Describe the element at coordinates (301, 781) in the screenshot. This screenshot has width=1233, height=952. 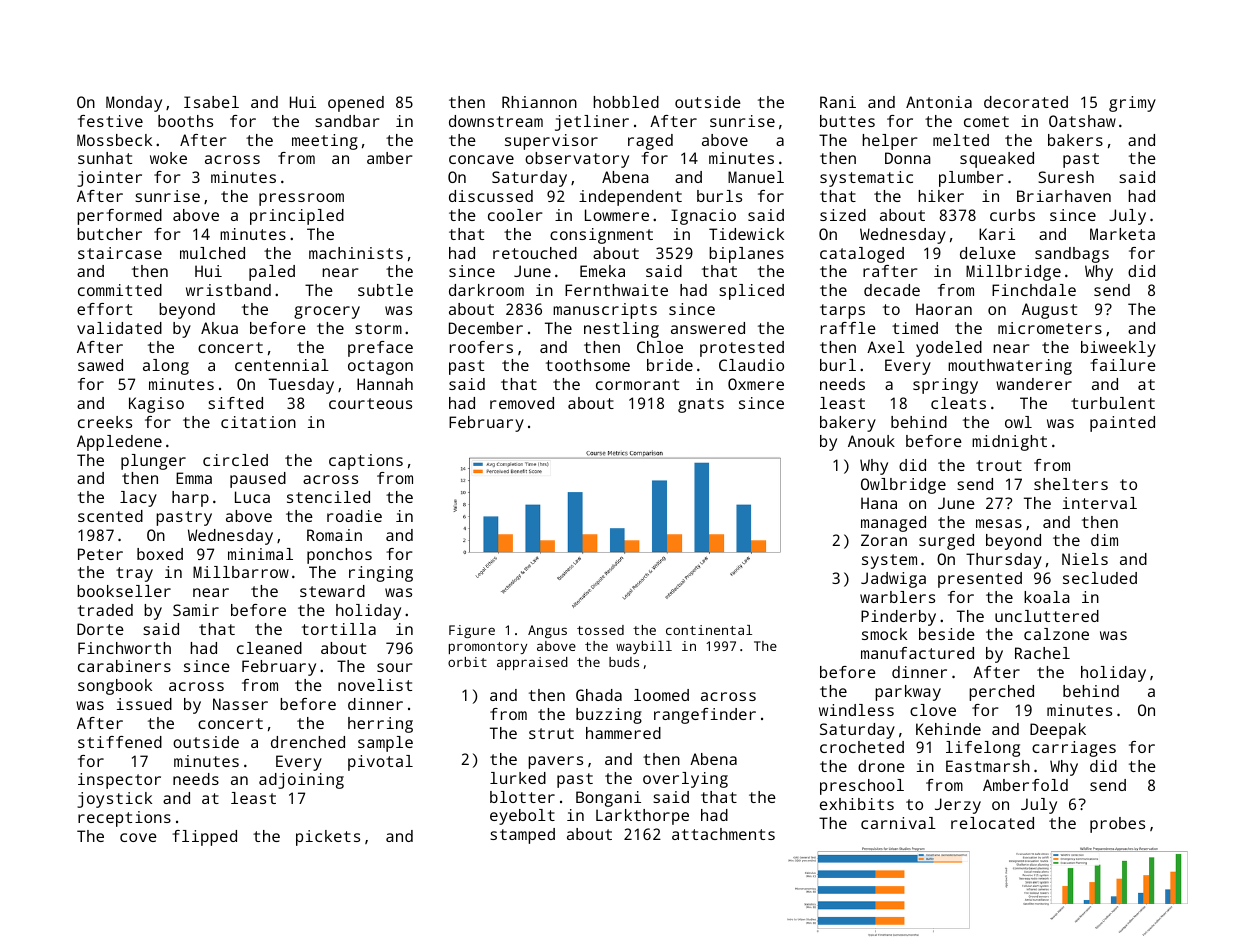
I see `adjoining` at that location.
